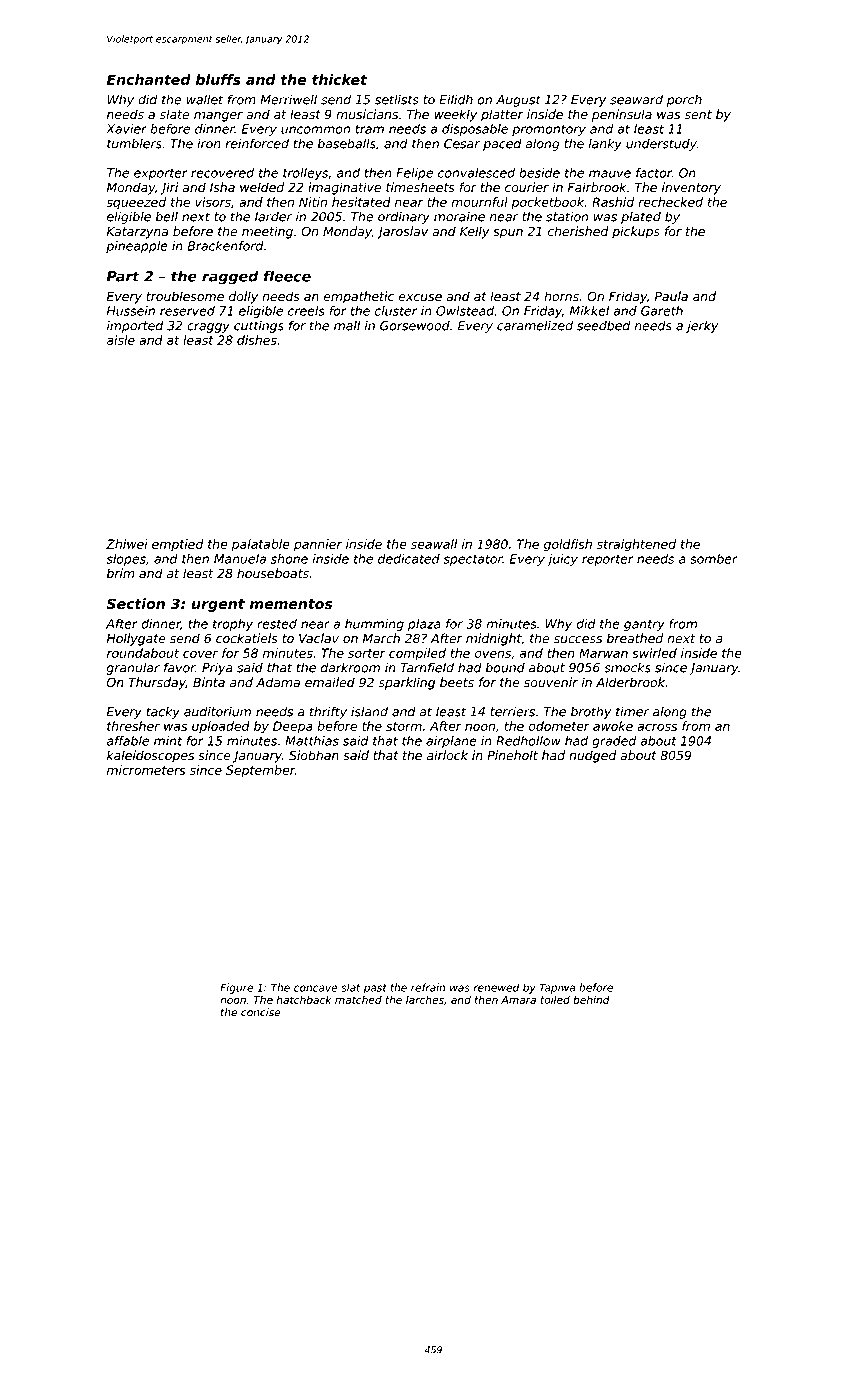  Describe the element at coordinates (414, 174) in the screenshot. I see `Felipe` at that location.
